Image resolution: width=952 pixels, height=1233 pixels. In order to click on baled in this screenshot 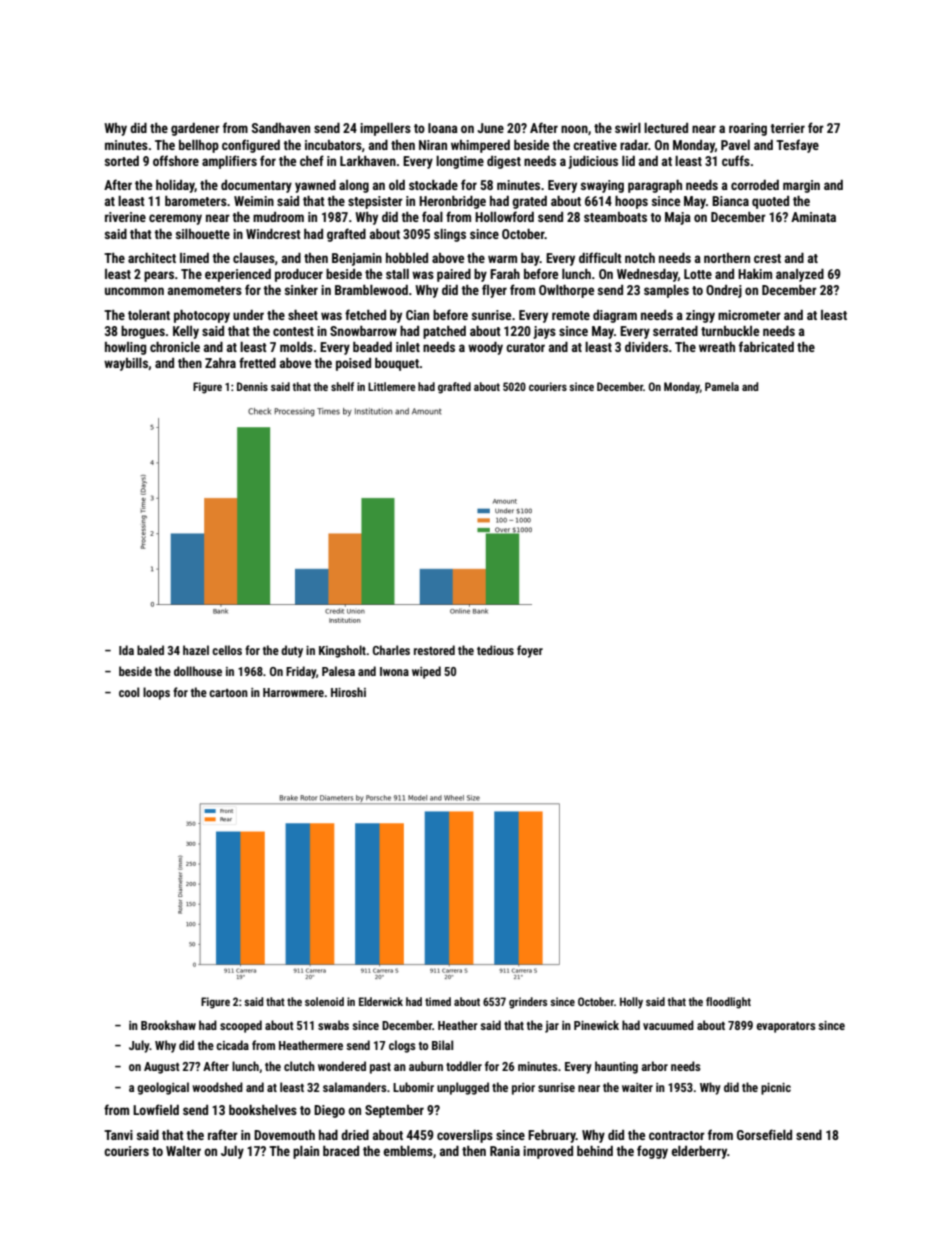, I will do `click(150, 650)`.
